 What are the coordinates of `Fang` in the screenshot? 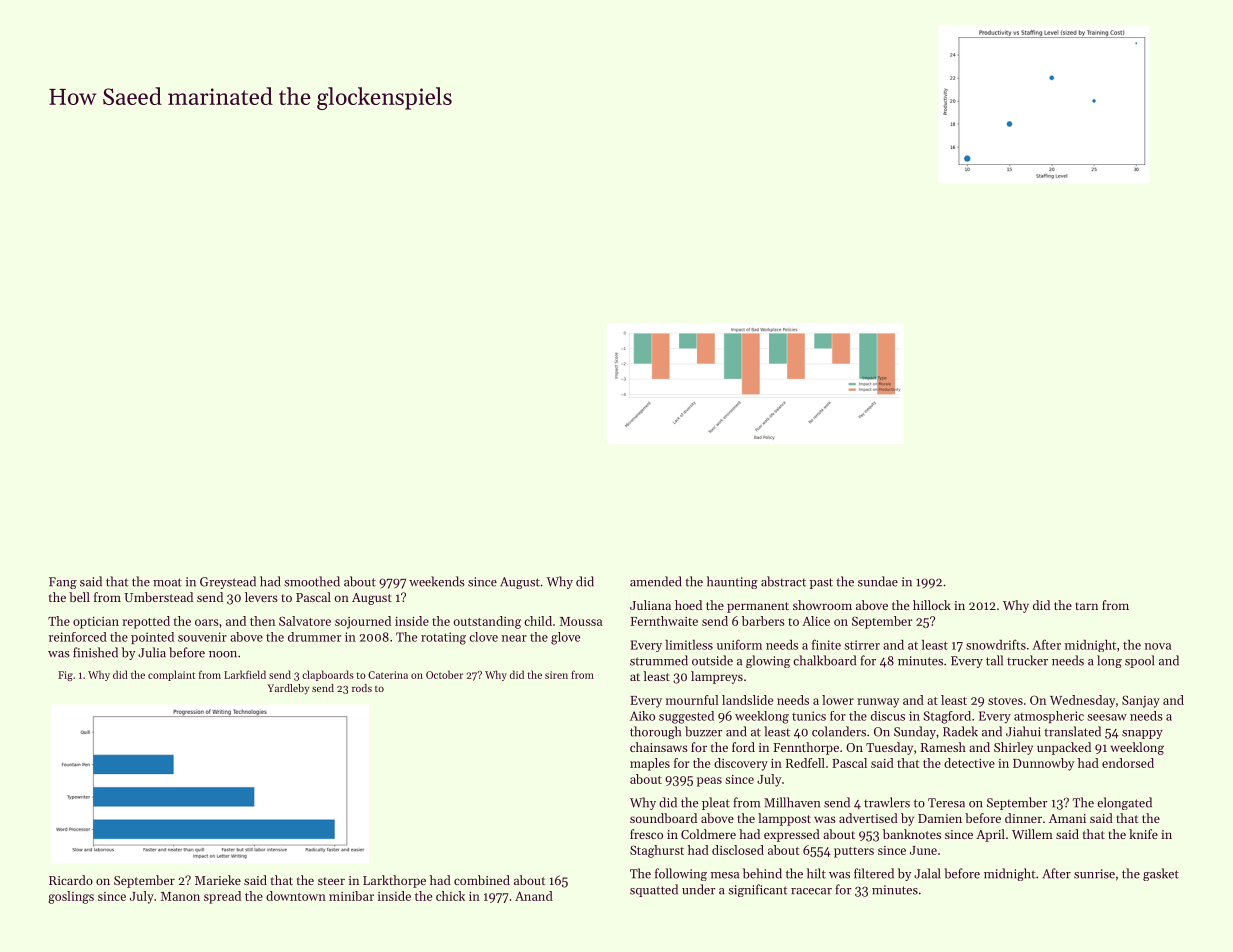 It's located at (63, 583).
